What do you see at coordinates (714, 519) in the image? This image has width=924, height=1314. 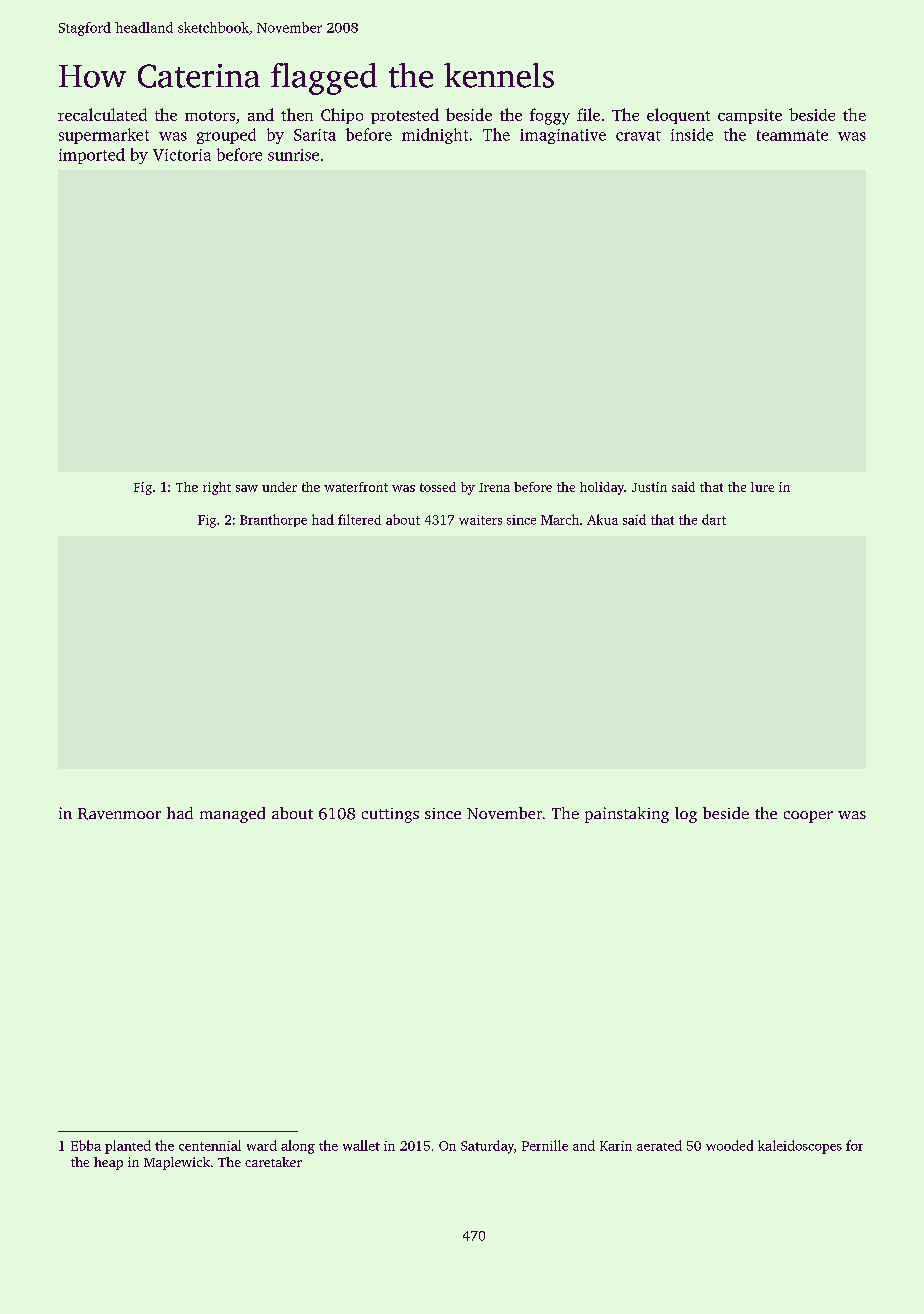 I see `dart` at bounding box center [714, 519].
